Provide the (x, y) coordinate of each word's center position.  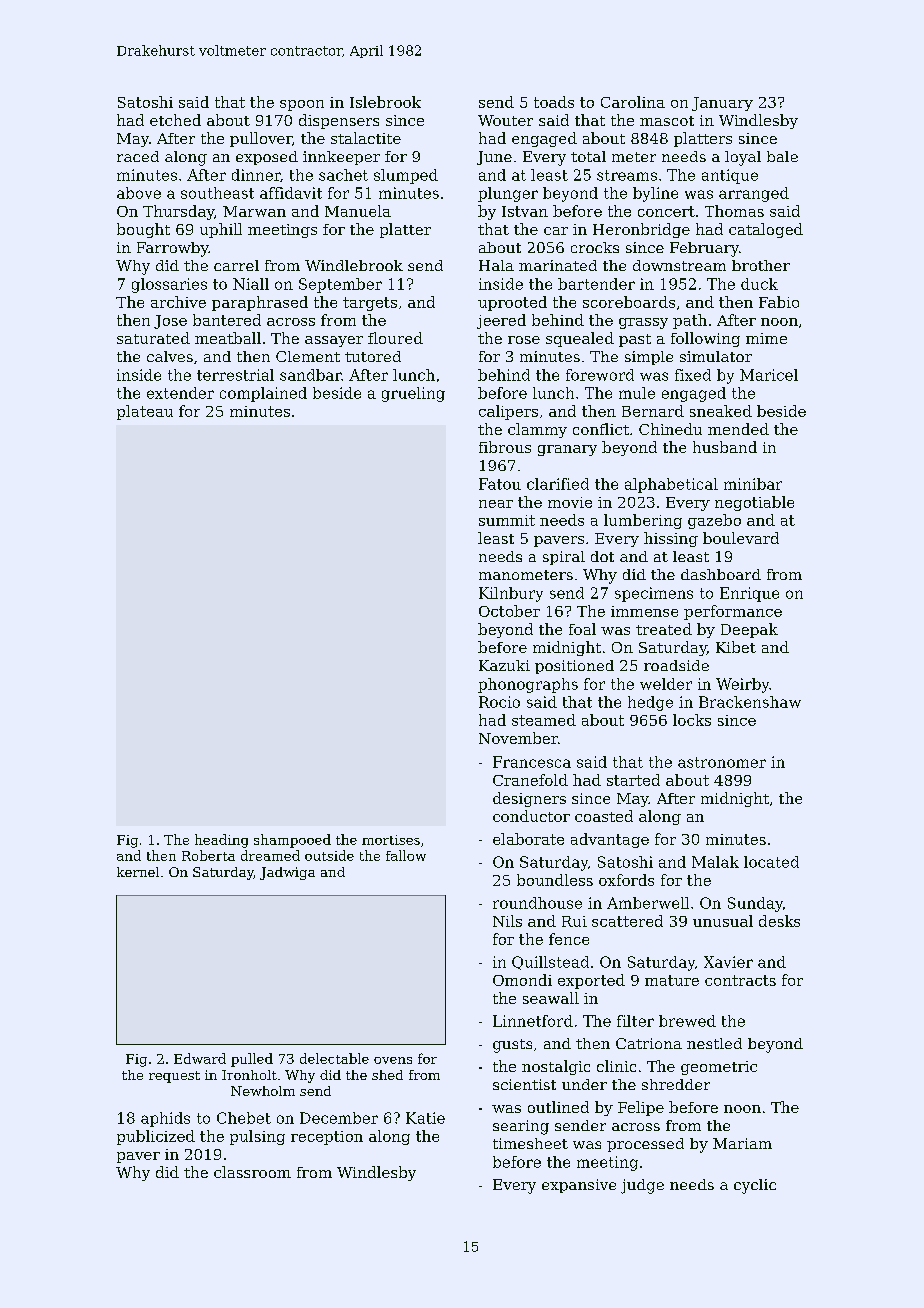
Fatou (500, 484)
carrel (236, 265)
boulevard (741, 538)
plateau (145, 412)
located (771, 862)
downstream (679, 265)
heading (221, 841)
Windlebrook (354, 265)
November (518, 738)
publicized (156, 1137)
